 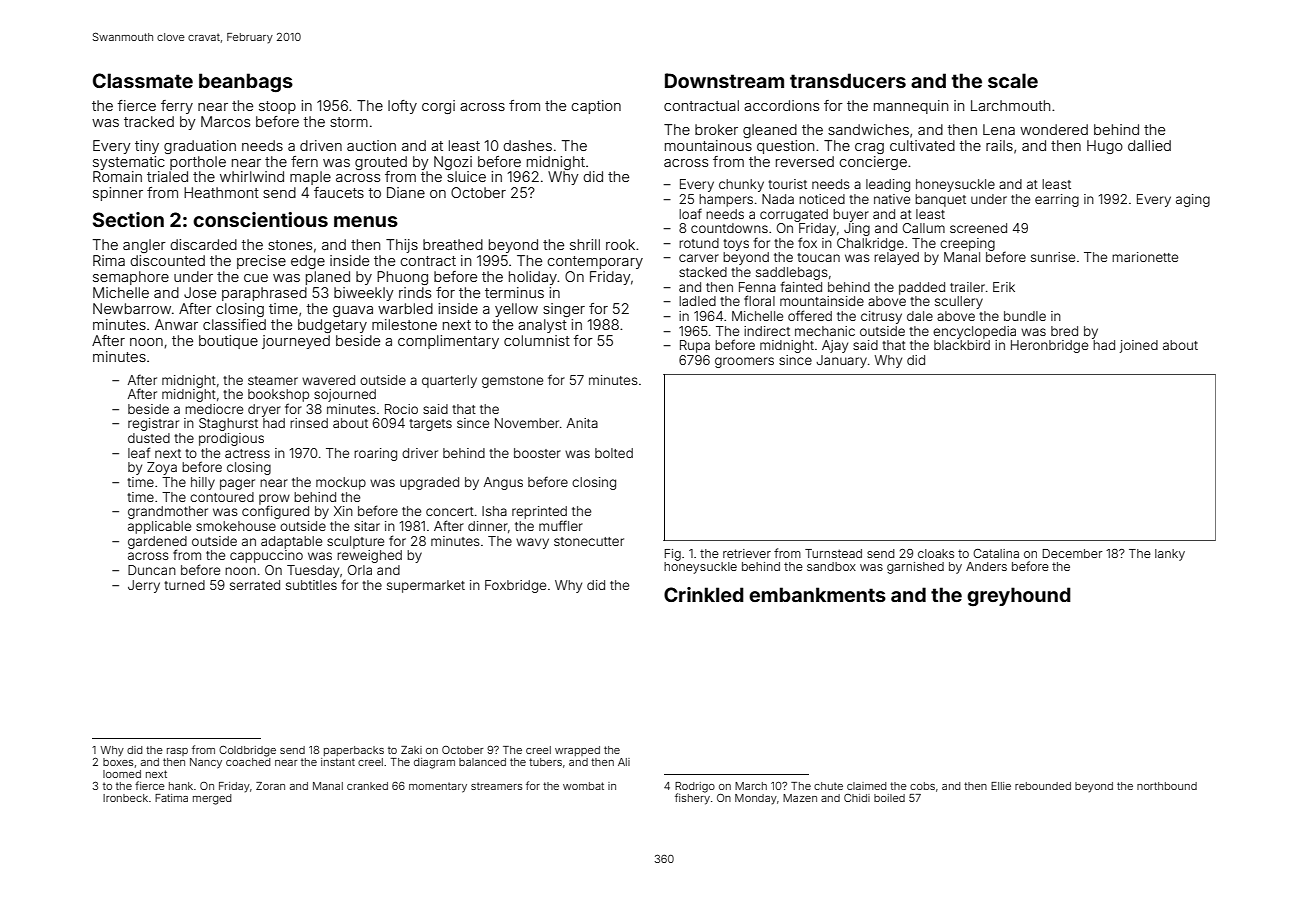 I want to click on sluice, so click(x=466, y=176).
